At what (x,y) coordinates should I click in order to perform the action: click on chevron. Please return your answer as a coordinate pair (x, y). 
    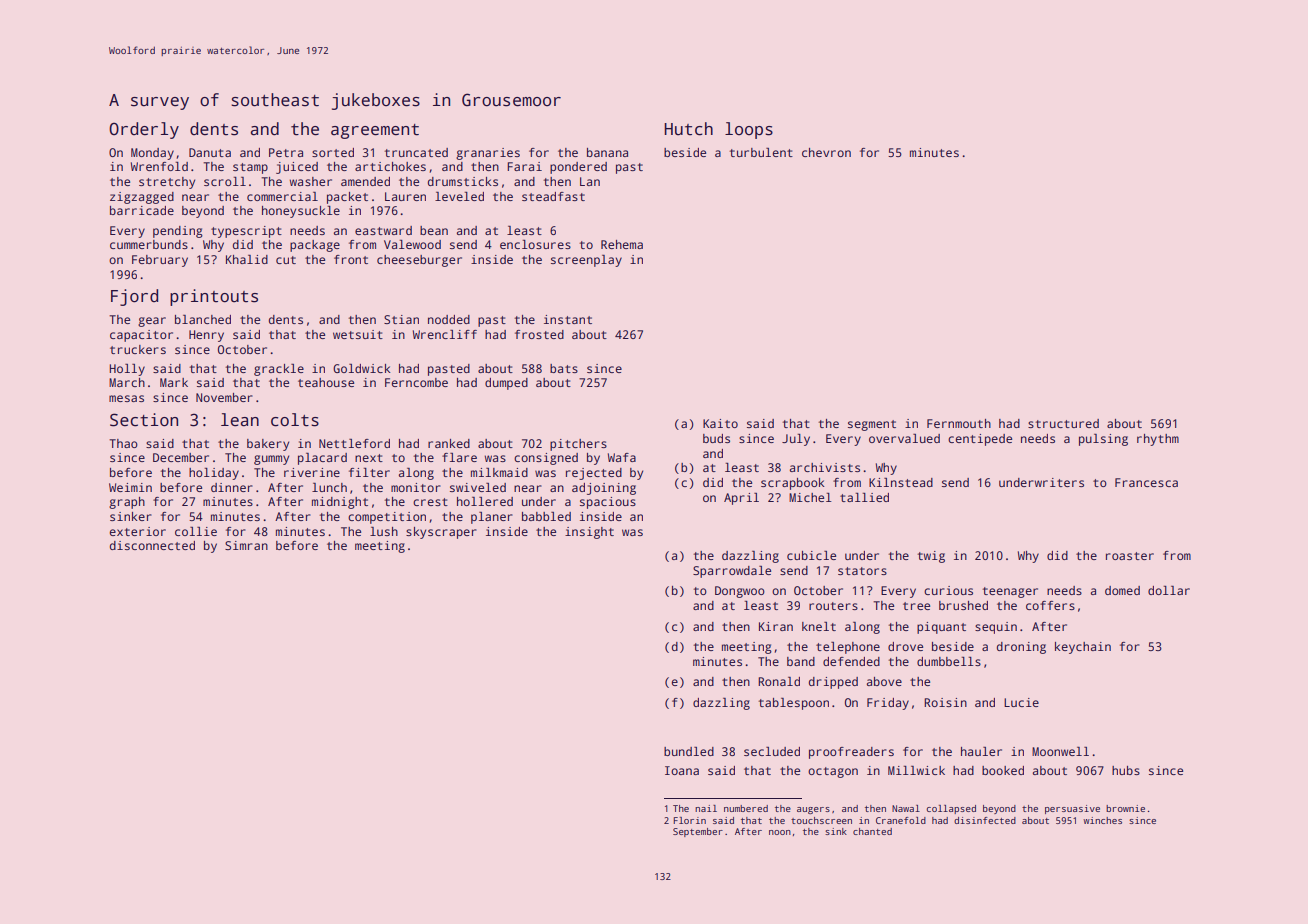
    Looking at the image, I should click on (826, 152).
